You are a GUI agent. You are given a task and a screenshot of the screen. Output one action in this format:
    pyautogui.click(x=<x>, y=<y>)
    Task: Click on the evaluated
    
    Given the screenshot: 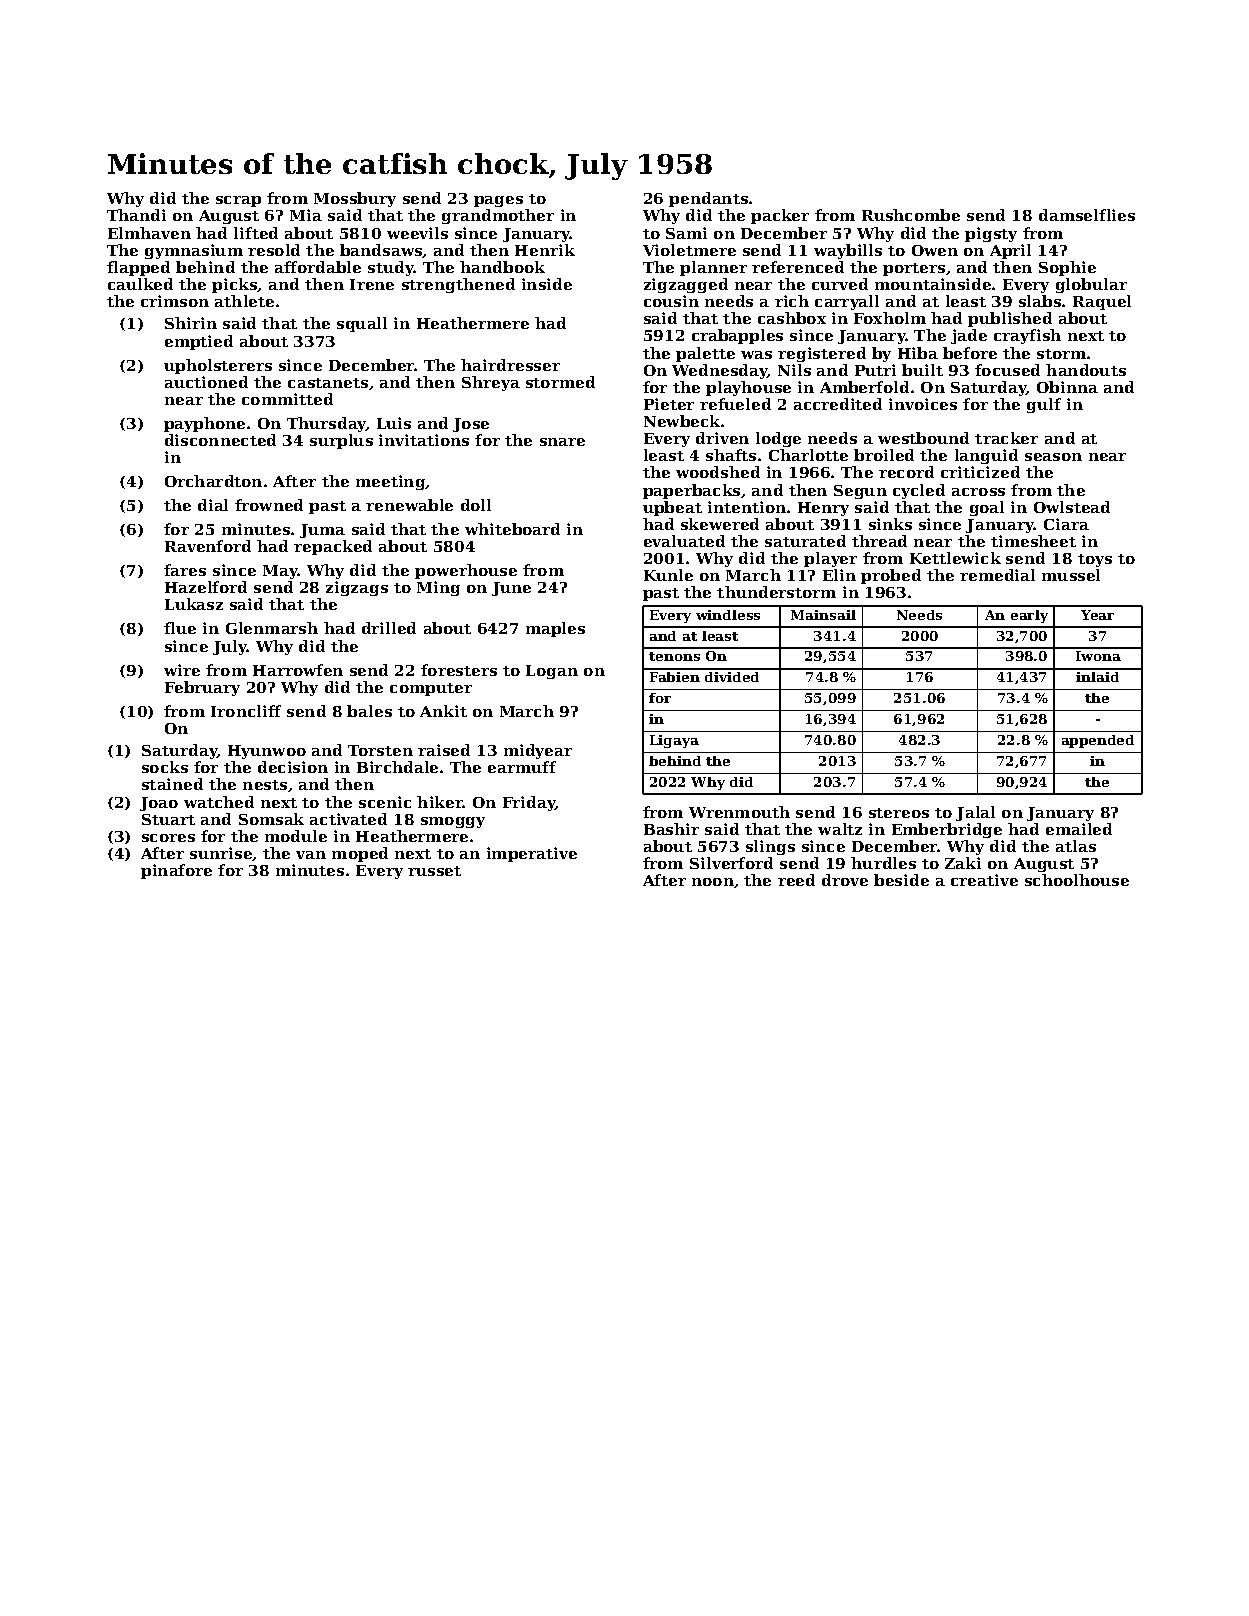 What is the action you would take?
    pyautogui.click(x=684, y=541)
